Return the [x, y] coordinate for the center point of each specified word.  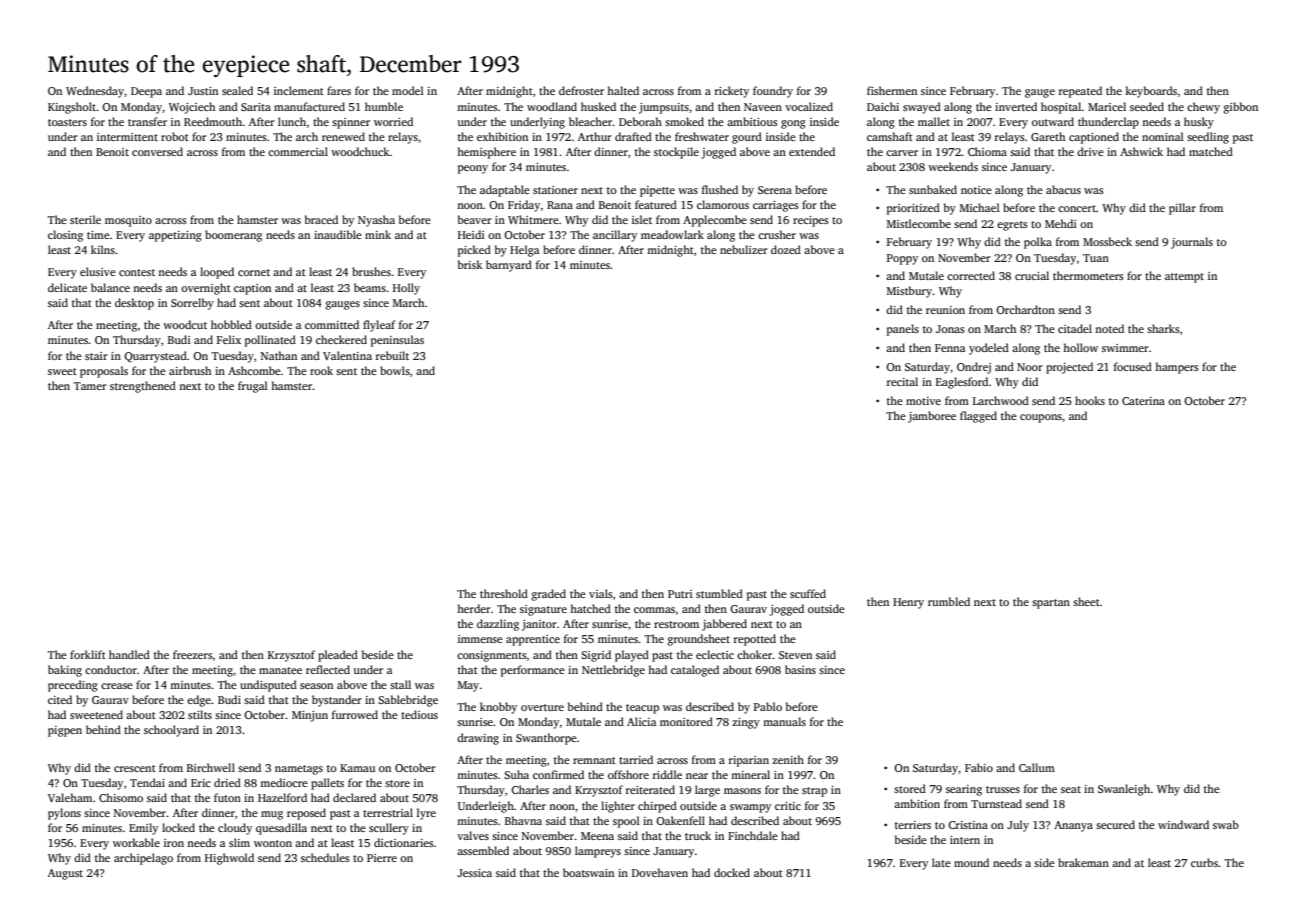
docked [732, 872]
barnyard [509, 266]
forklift [88, 654]
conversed [157, 151]
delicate [67, 287]
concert [1077, 208]
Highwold [229, 859]
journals [1192, 243]
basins [800, 669]
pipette [657, 191]
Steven [795, 655]
